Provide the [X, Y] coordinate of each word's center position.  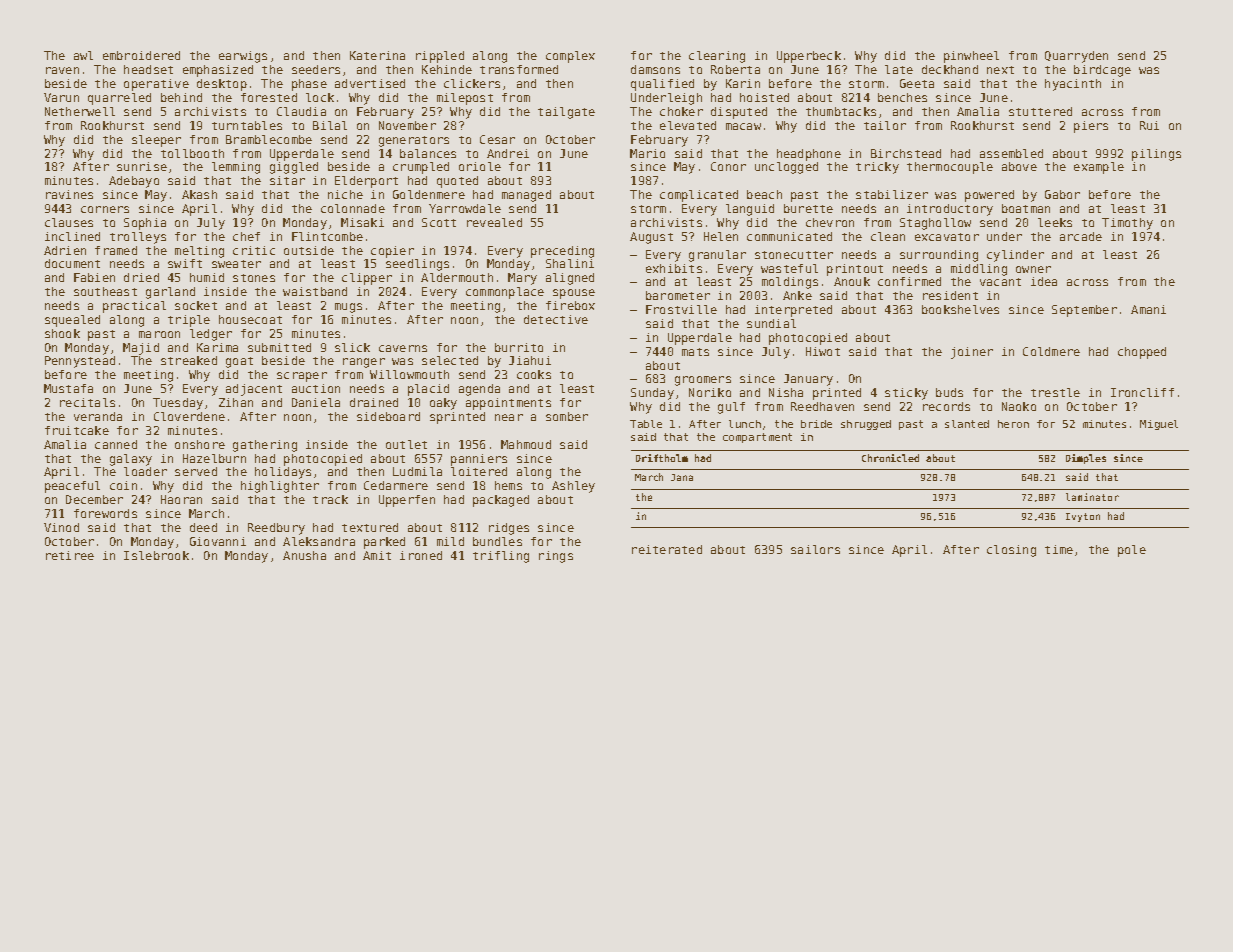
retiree [70, 555]
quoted [457, 182]
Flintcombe [327, 236]
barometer [678, 295]
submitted [279, 347]
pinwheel [971, 57]
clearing [717, 57]
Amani [1148, 309]
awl [83, 55]
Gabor [1062, 194]
